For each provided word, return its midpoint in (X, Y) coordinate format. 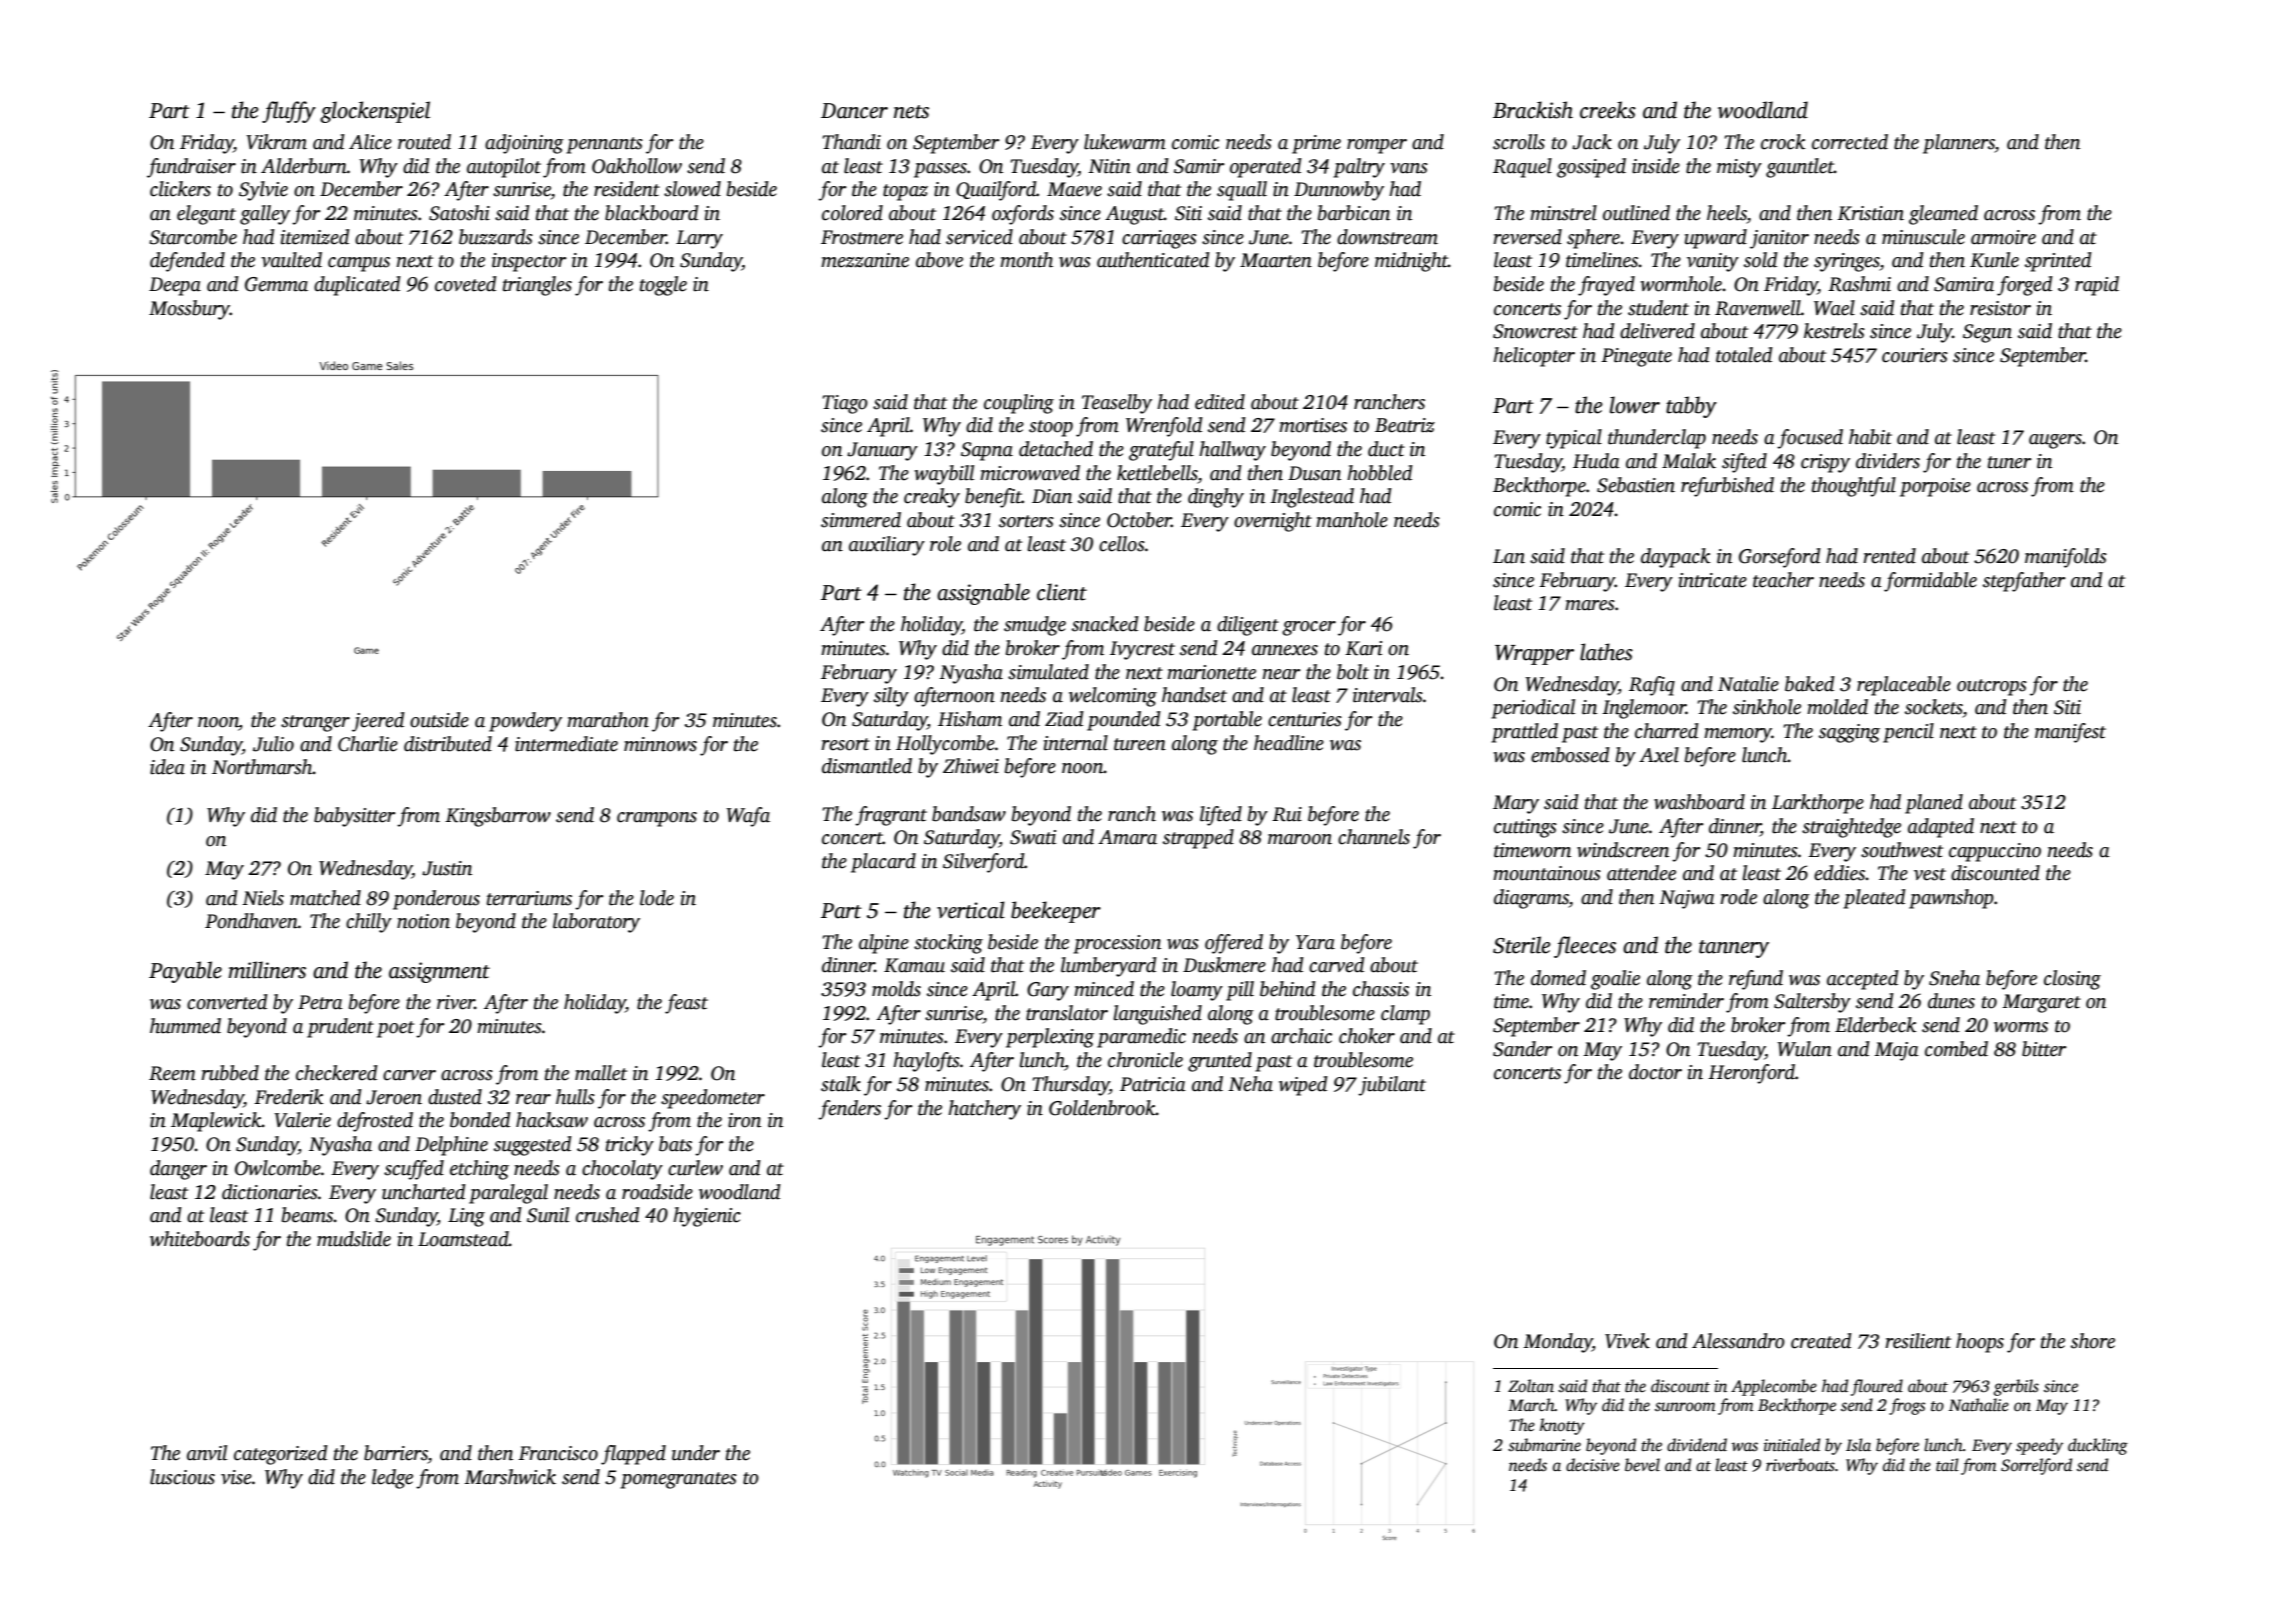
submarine (1544, 1445)
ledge (392, 1479)
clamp (1405, 1015)
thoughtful (1854, 487)
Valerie (302, 1120)
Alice (370, 142)
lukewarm (1125, 142)
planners (1959, 144)
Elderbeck (1875, 1025)
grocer (1309, 628)
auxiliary (887, 546)
